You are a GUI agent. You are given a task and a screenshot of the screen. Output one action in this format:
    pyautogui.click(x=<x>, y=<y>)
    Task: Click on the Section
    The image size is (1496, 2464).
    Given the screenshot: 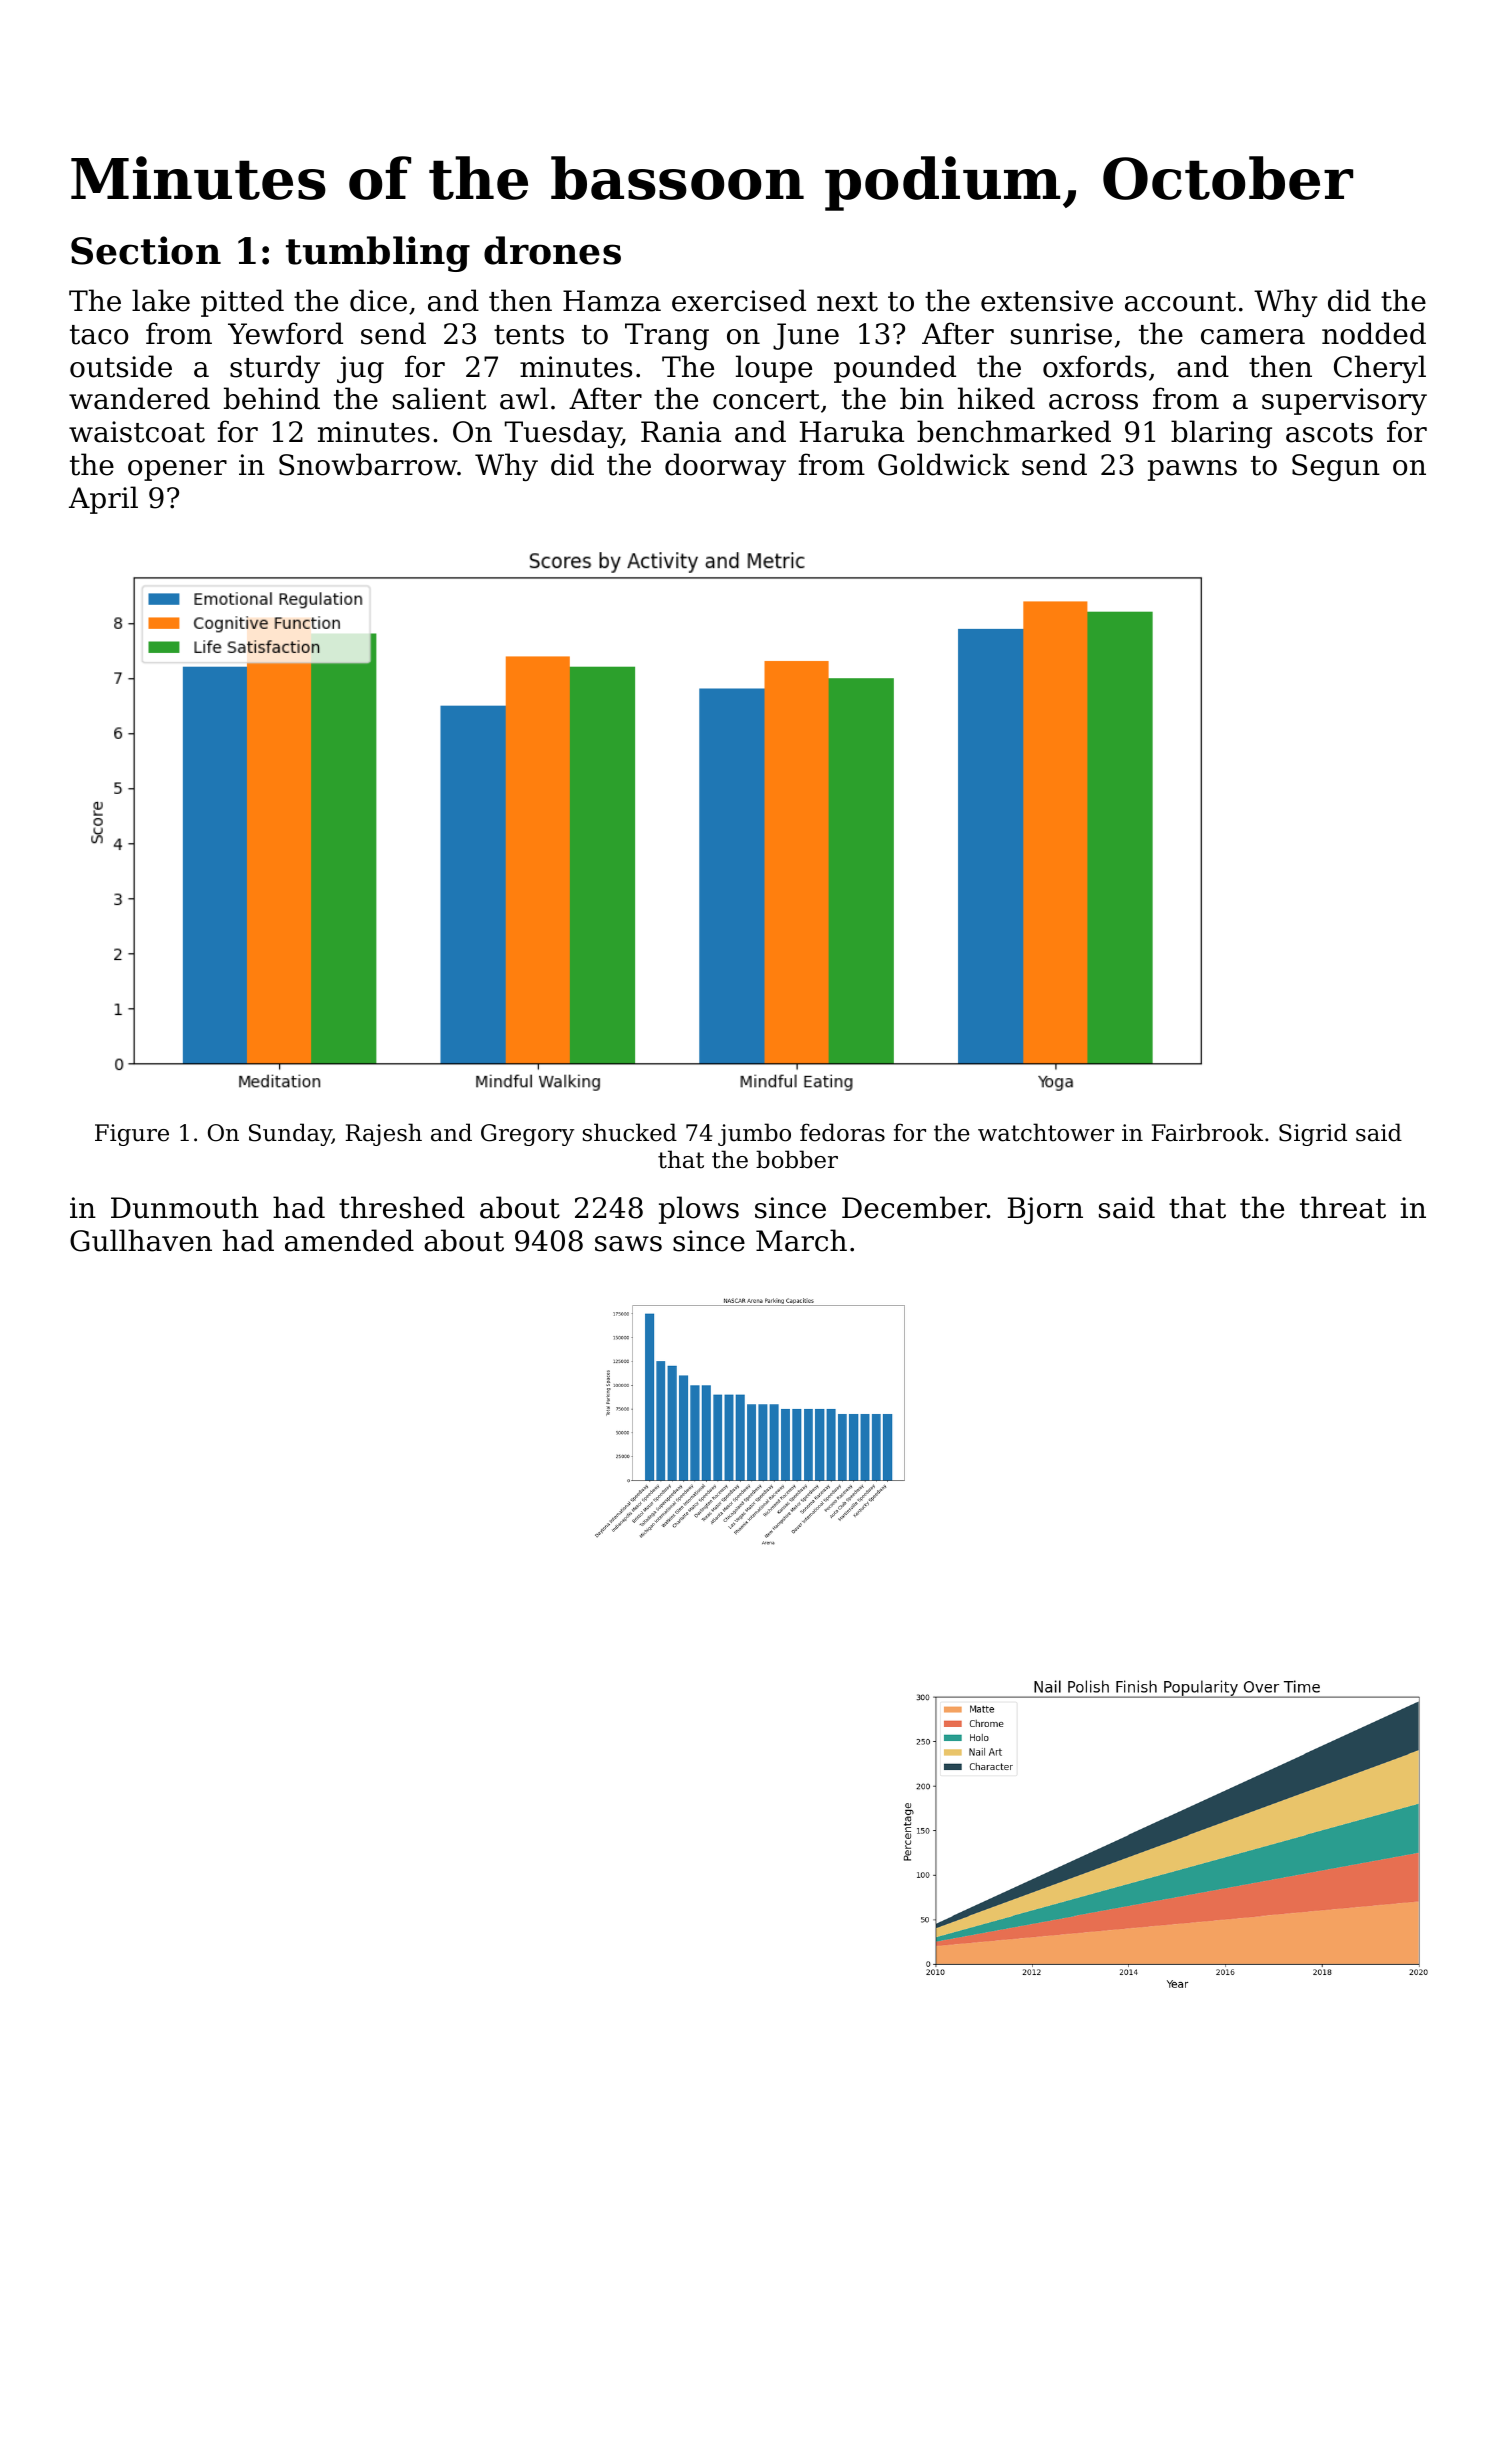 What is the action you would take?
    pyautogui.click(x=146, y=250)
